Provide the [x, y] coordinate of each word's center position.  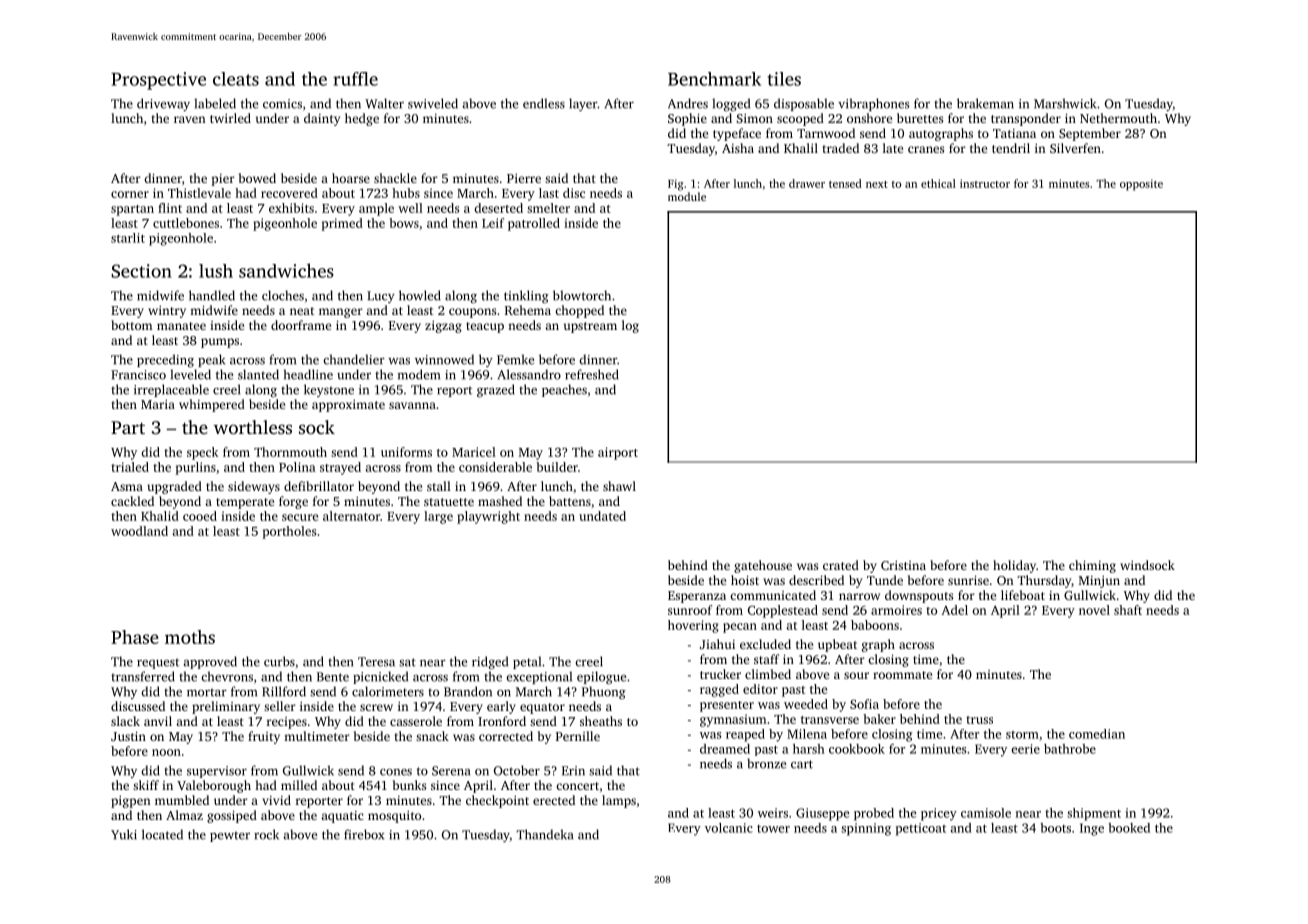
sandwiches [286, 270]
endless [544, 103]
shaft [1128, 610]
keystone [329, 390]
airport [618, 453]
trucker [720, 674]
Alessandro [529, 374]
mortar [207, 692]
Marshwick [1065, 103]
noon [166, 752]
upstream [590, 327]
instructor [985, 183]
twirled [230, 118]
